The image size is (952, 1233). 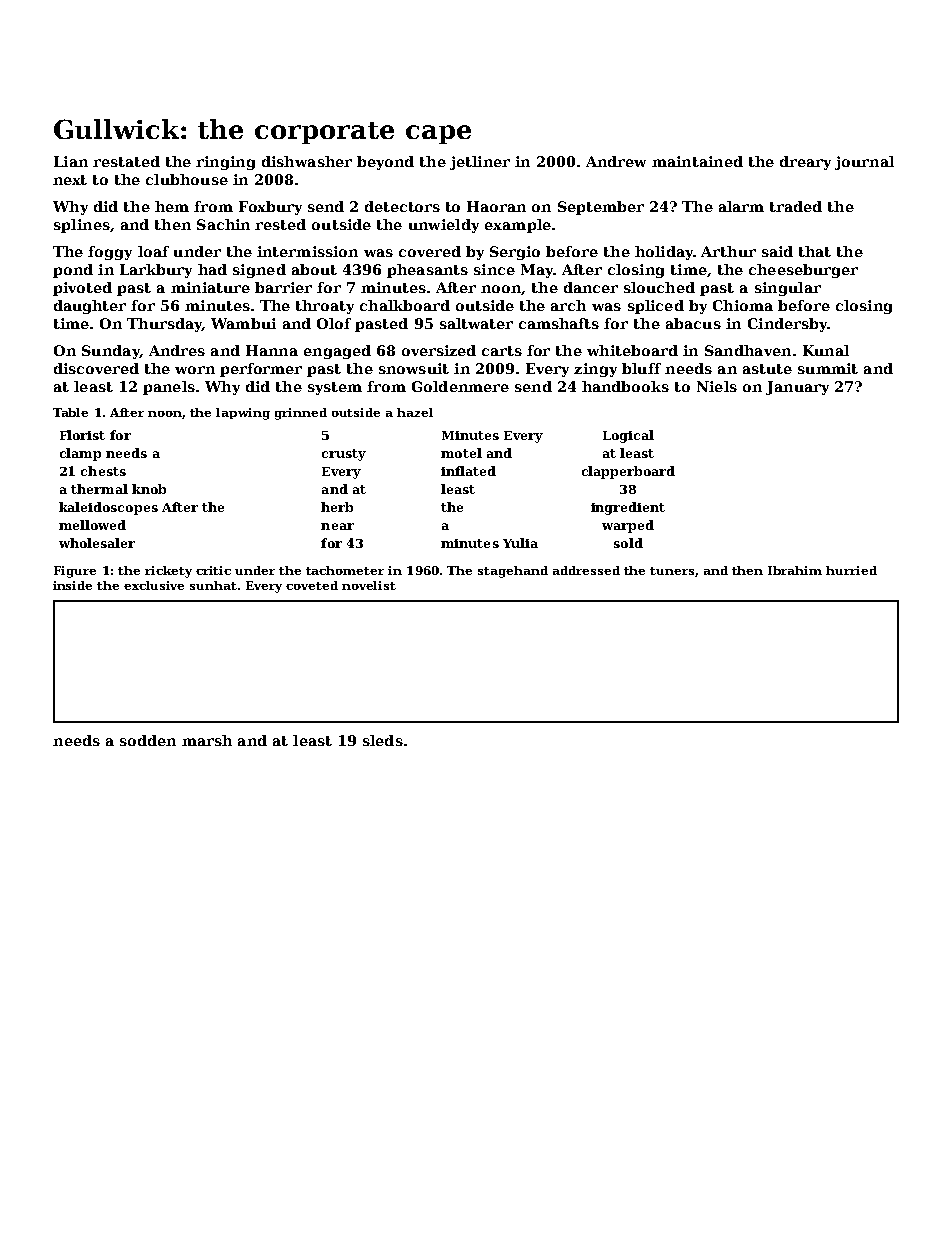 What do you see at coordinates (207, 740) in the page?
I see `marsh` at bounding box center [207, 740].
